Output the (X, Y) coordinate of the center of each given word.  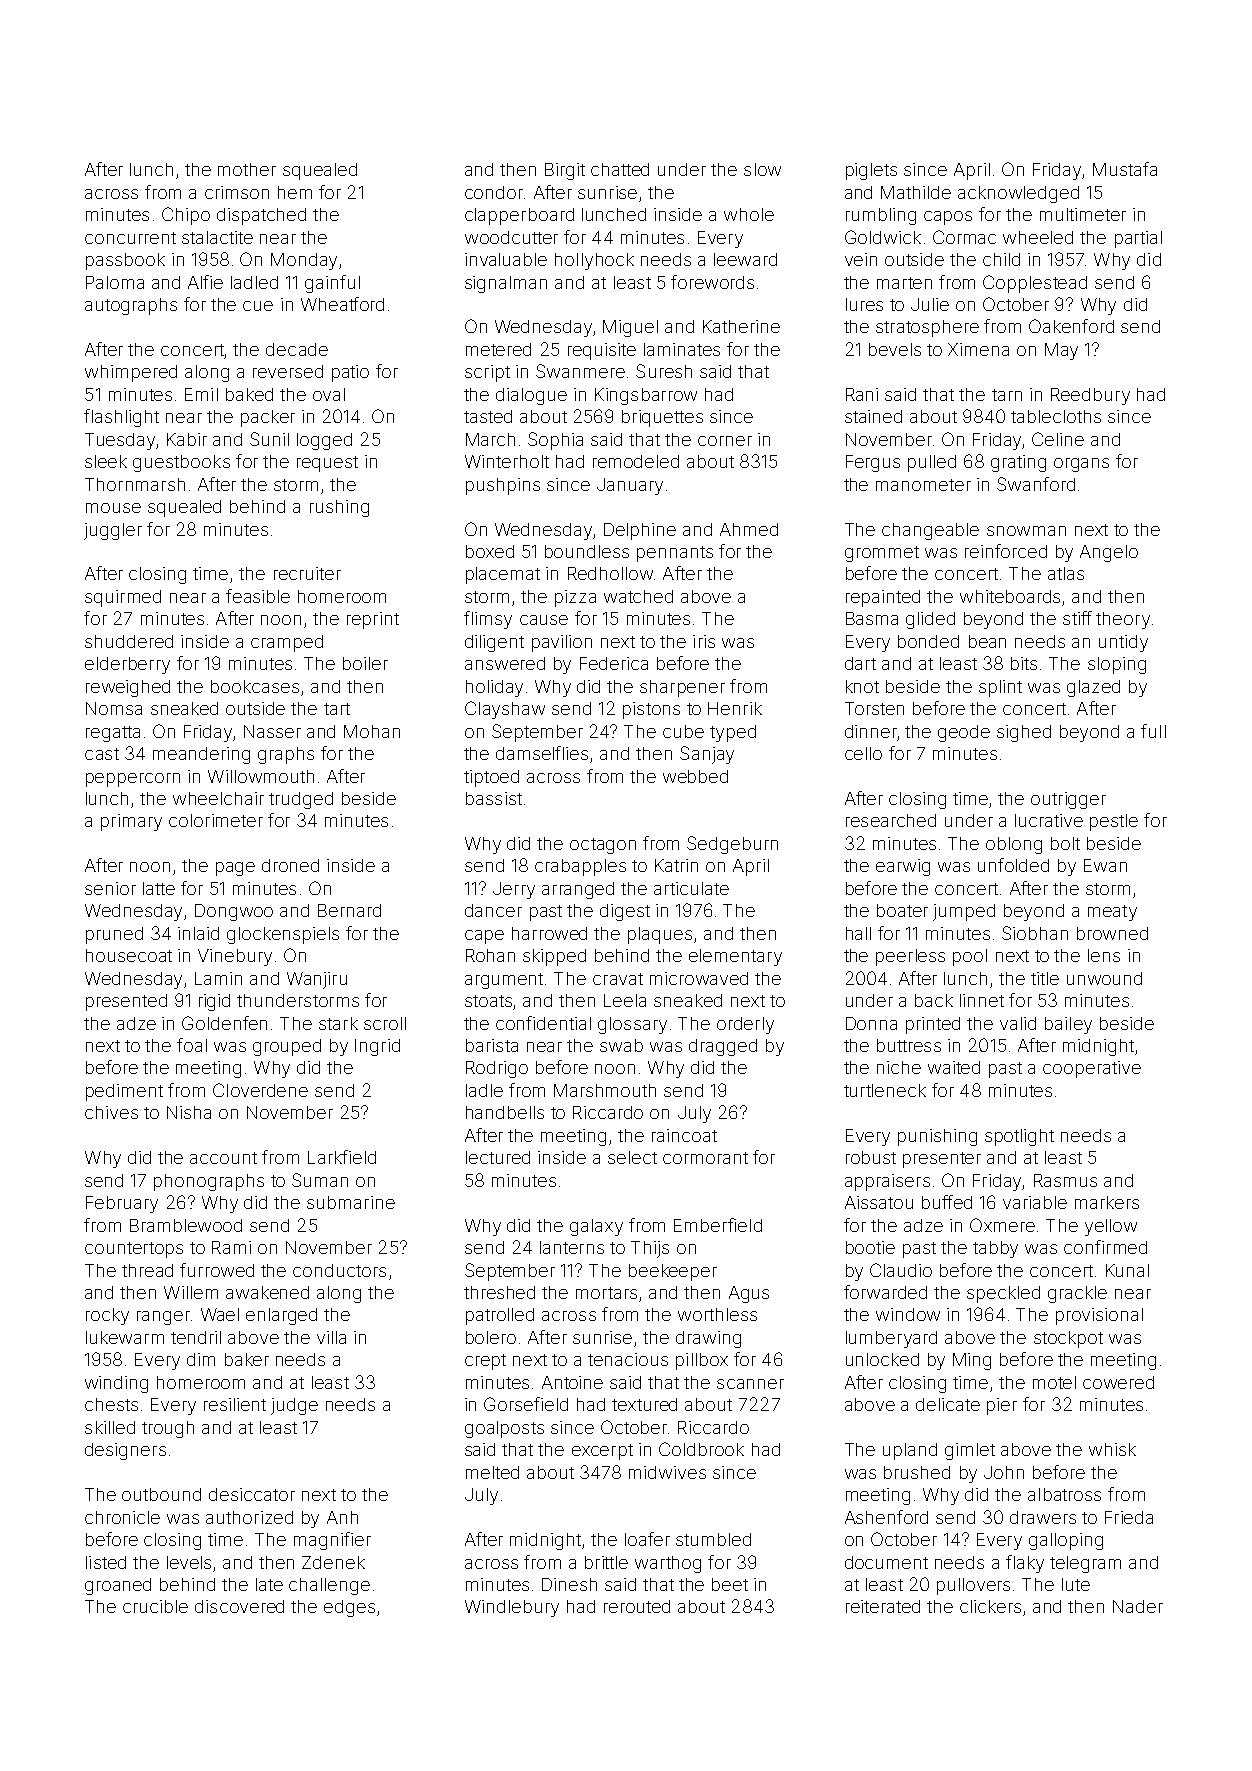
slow (762, 169)
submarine (351, 1202)
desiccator (252, 1494)
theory (1123, 620)
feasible (258, 596)
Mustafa (1125, 169)
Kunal (1127, 1270)
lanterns (572, 1247)
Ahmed (749, 529)
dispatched (261, 216)
